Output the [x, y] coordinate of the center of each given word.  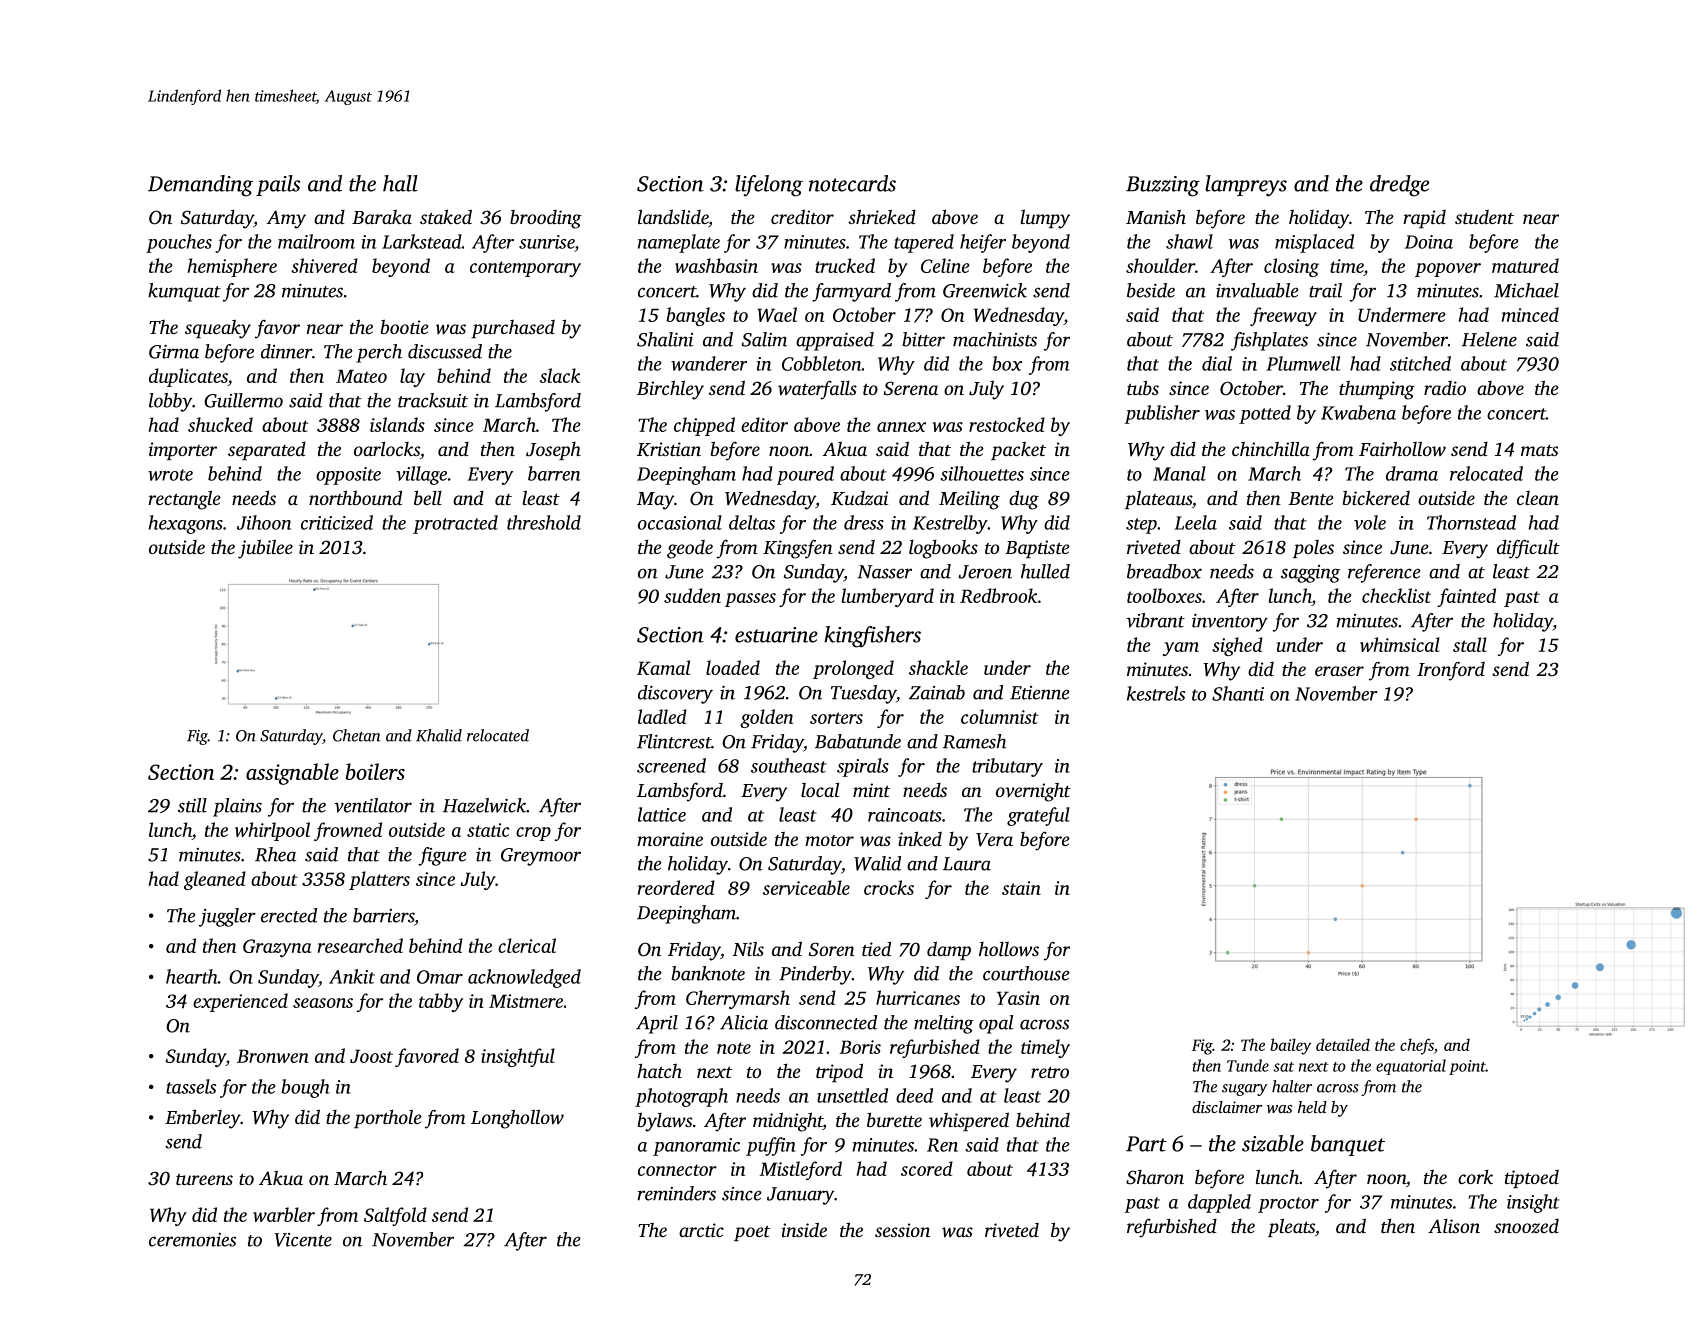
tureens [204, 1179]
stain [1021, 888]
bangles [695, 316]
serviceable [806, 887]
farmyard [851, 292]
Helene [1489, 339]
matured [1525, 265]
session [902, 1230]
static [488, 830]
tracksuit [433, 400]
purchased [513, 329]
